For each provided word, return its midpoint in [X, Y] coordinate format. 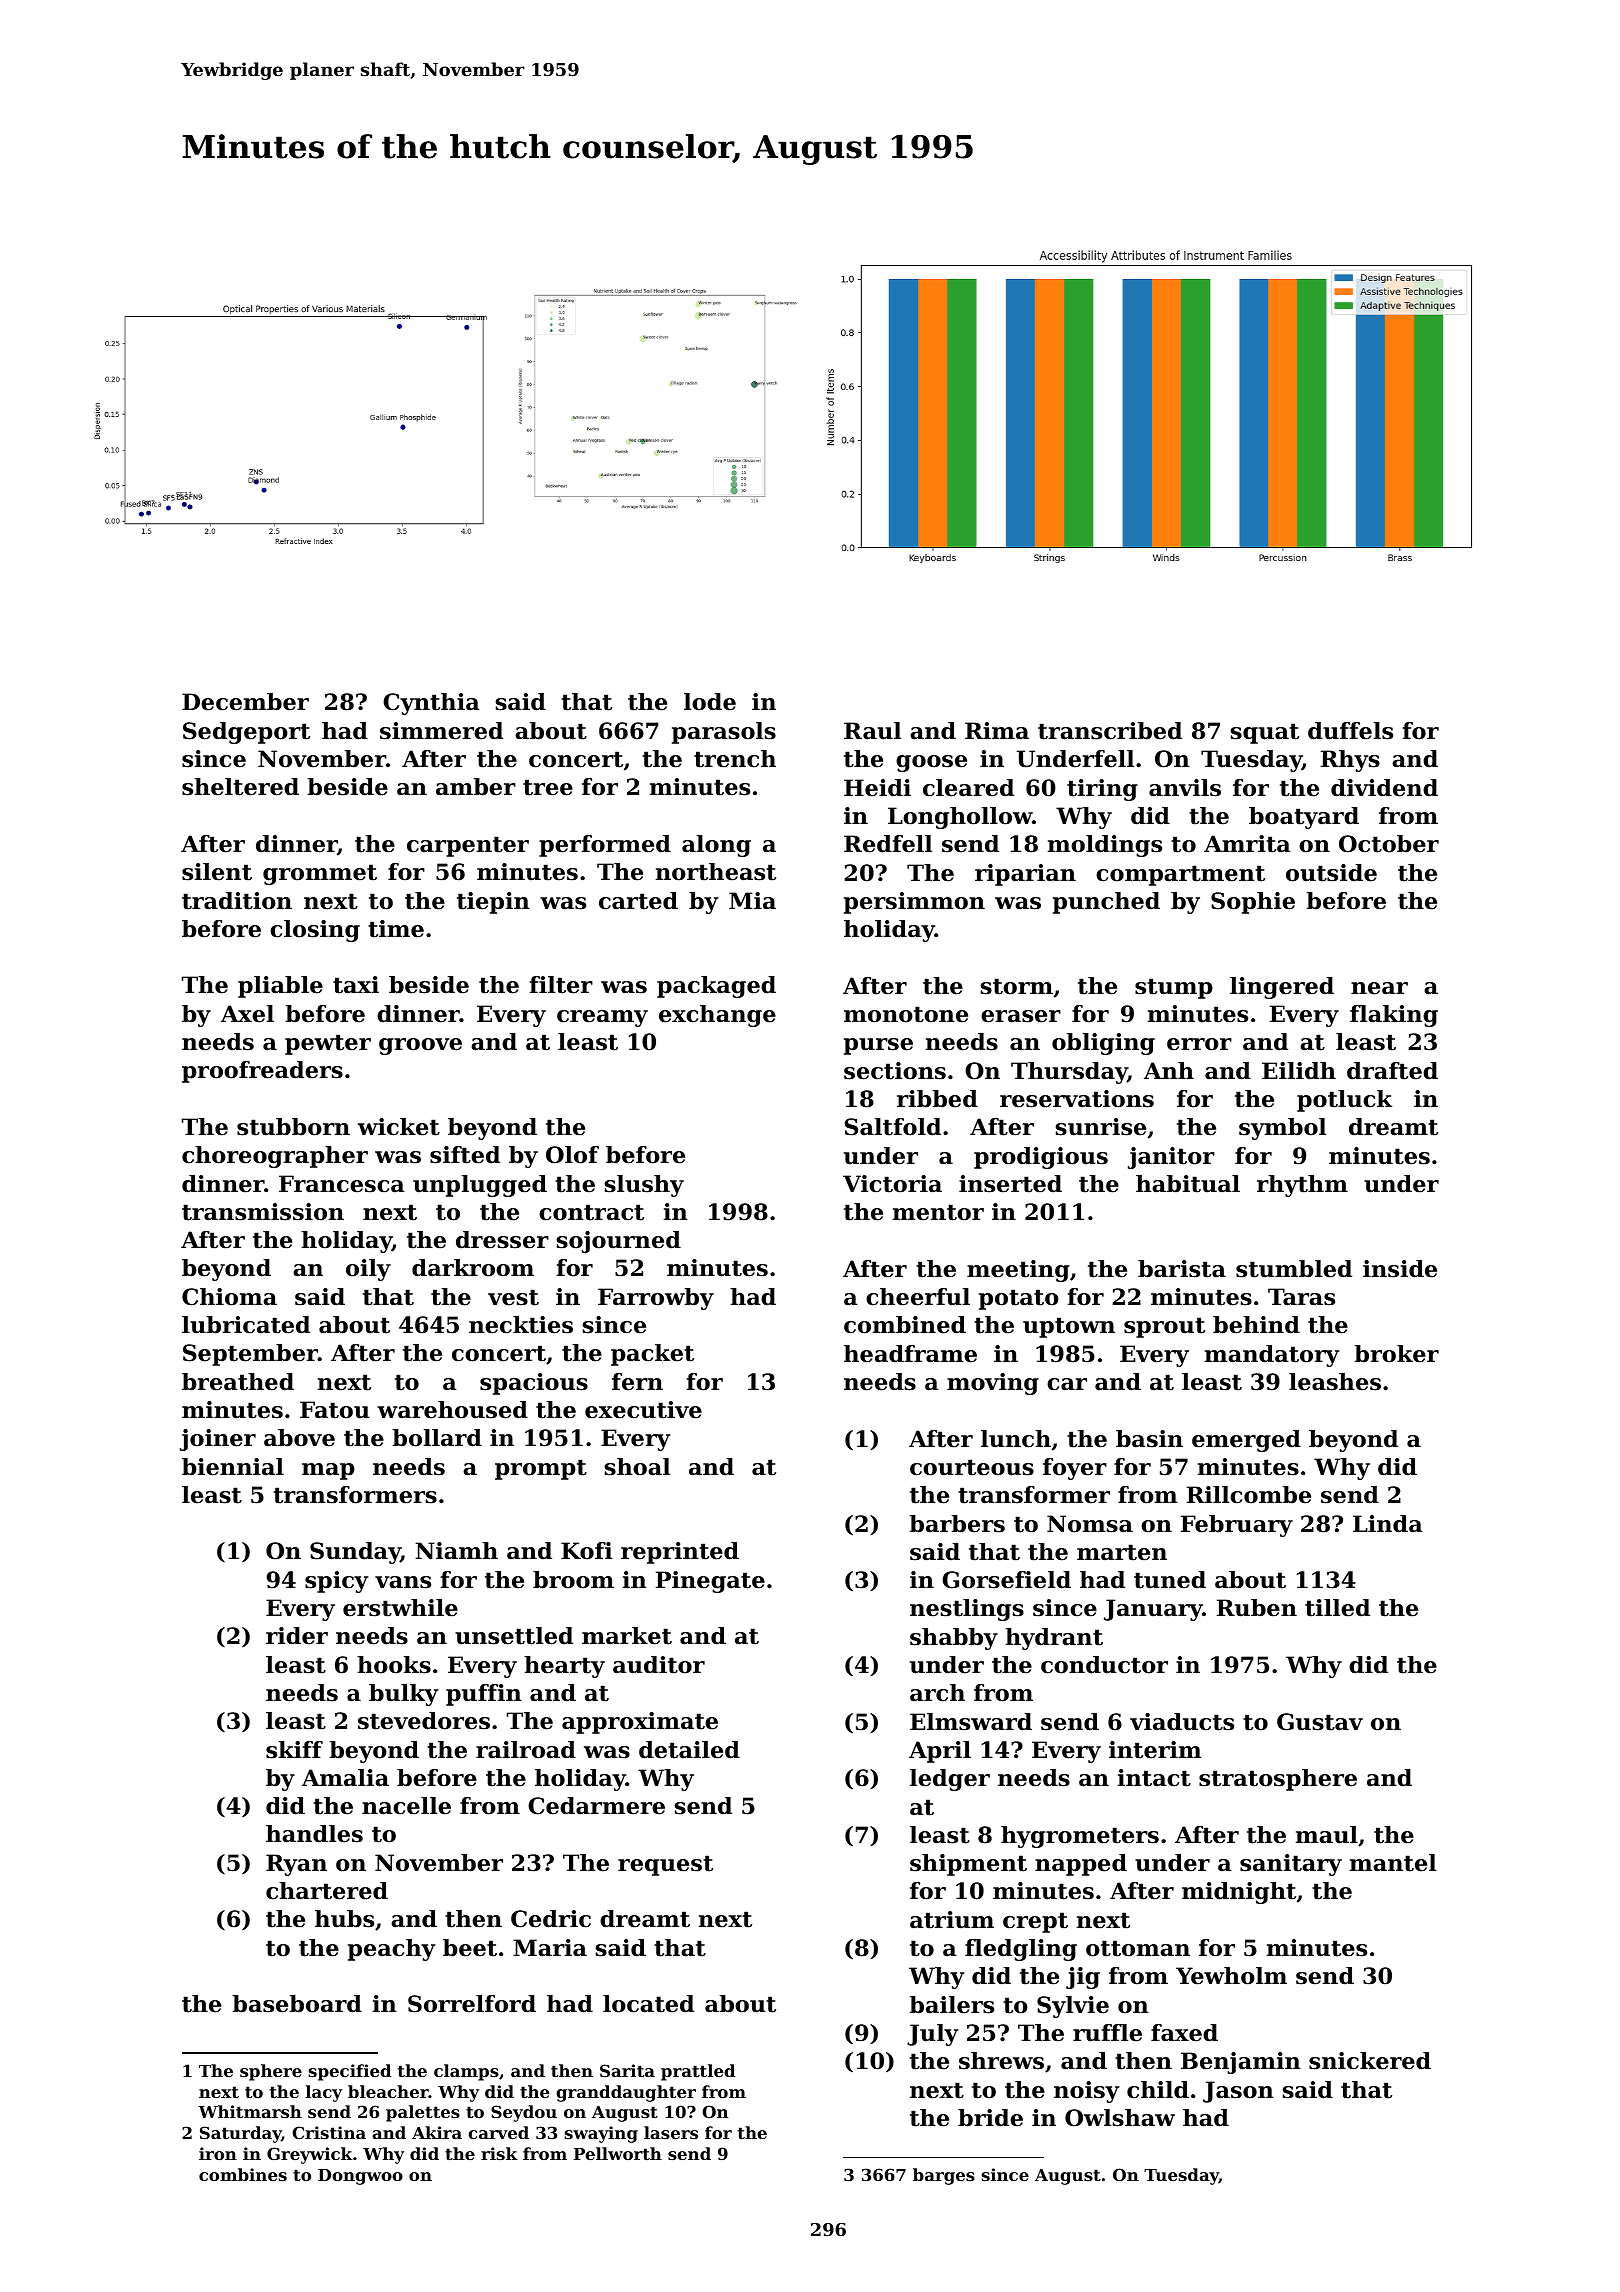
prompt [541, 1469]
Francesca [342, 1184]
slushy [644, 1186]
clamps [466, 2072]
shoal [637, 1467]
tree [548, 787]
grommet [320, 874]
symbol [1282, 1129]
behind [1256, 1325]
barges [944, 2176]
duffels [1350, 731]
